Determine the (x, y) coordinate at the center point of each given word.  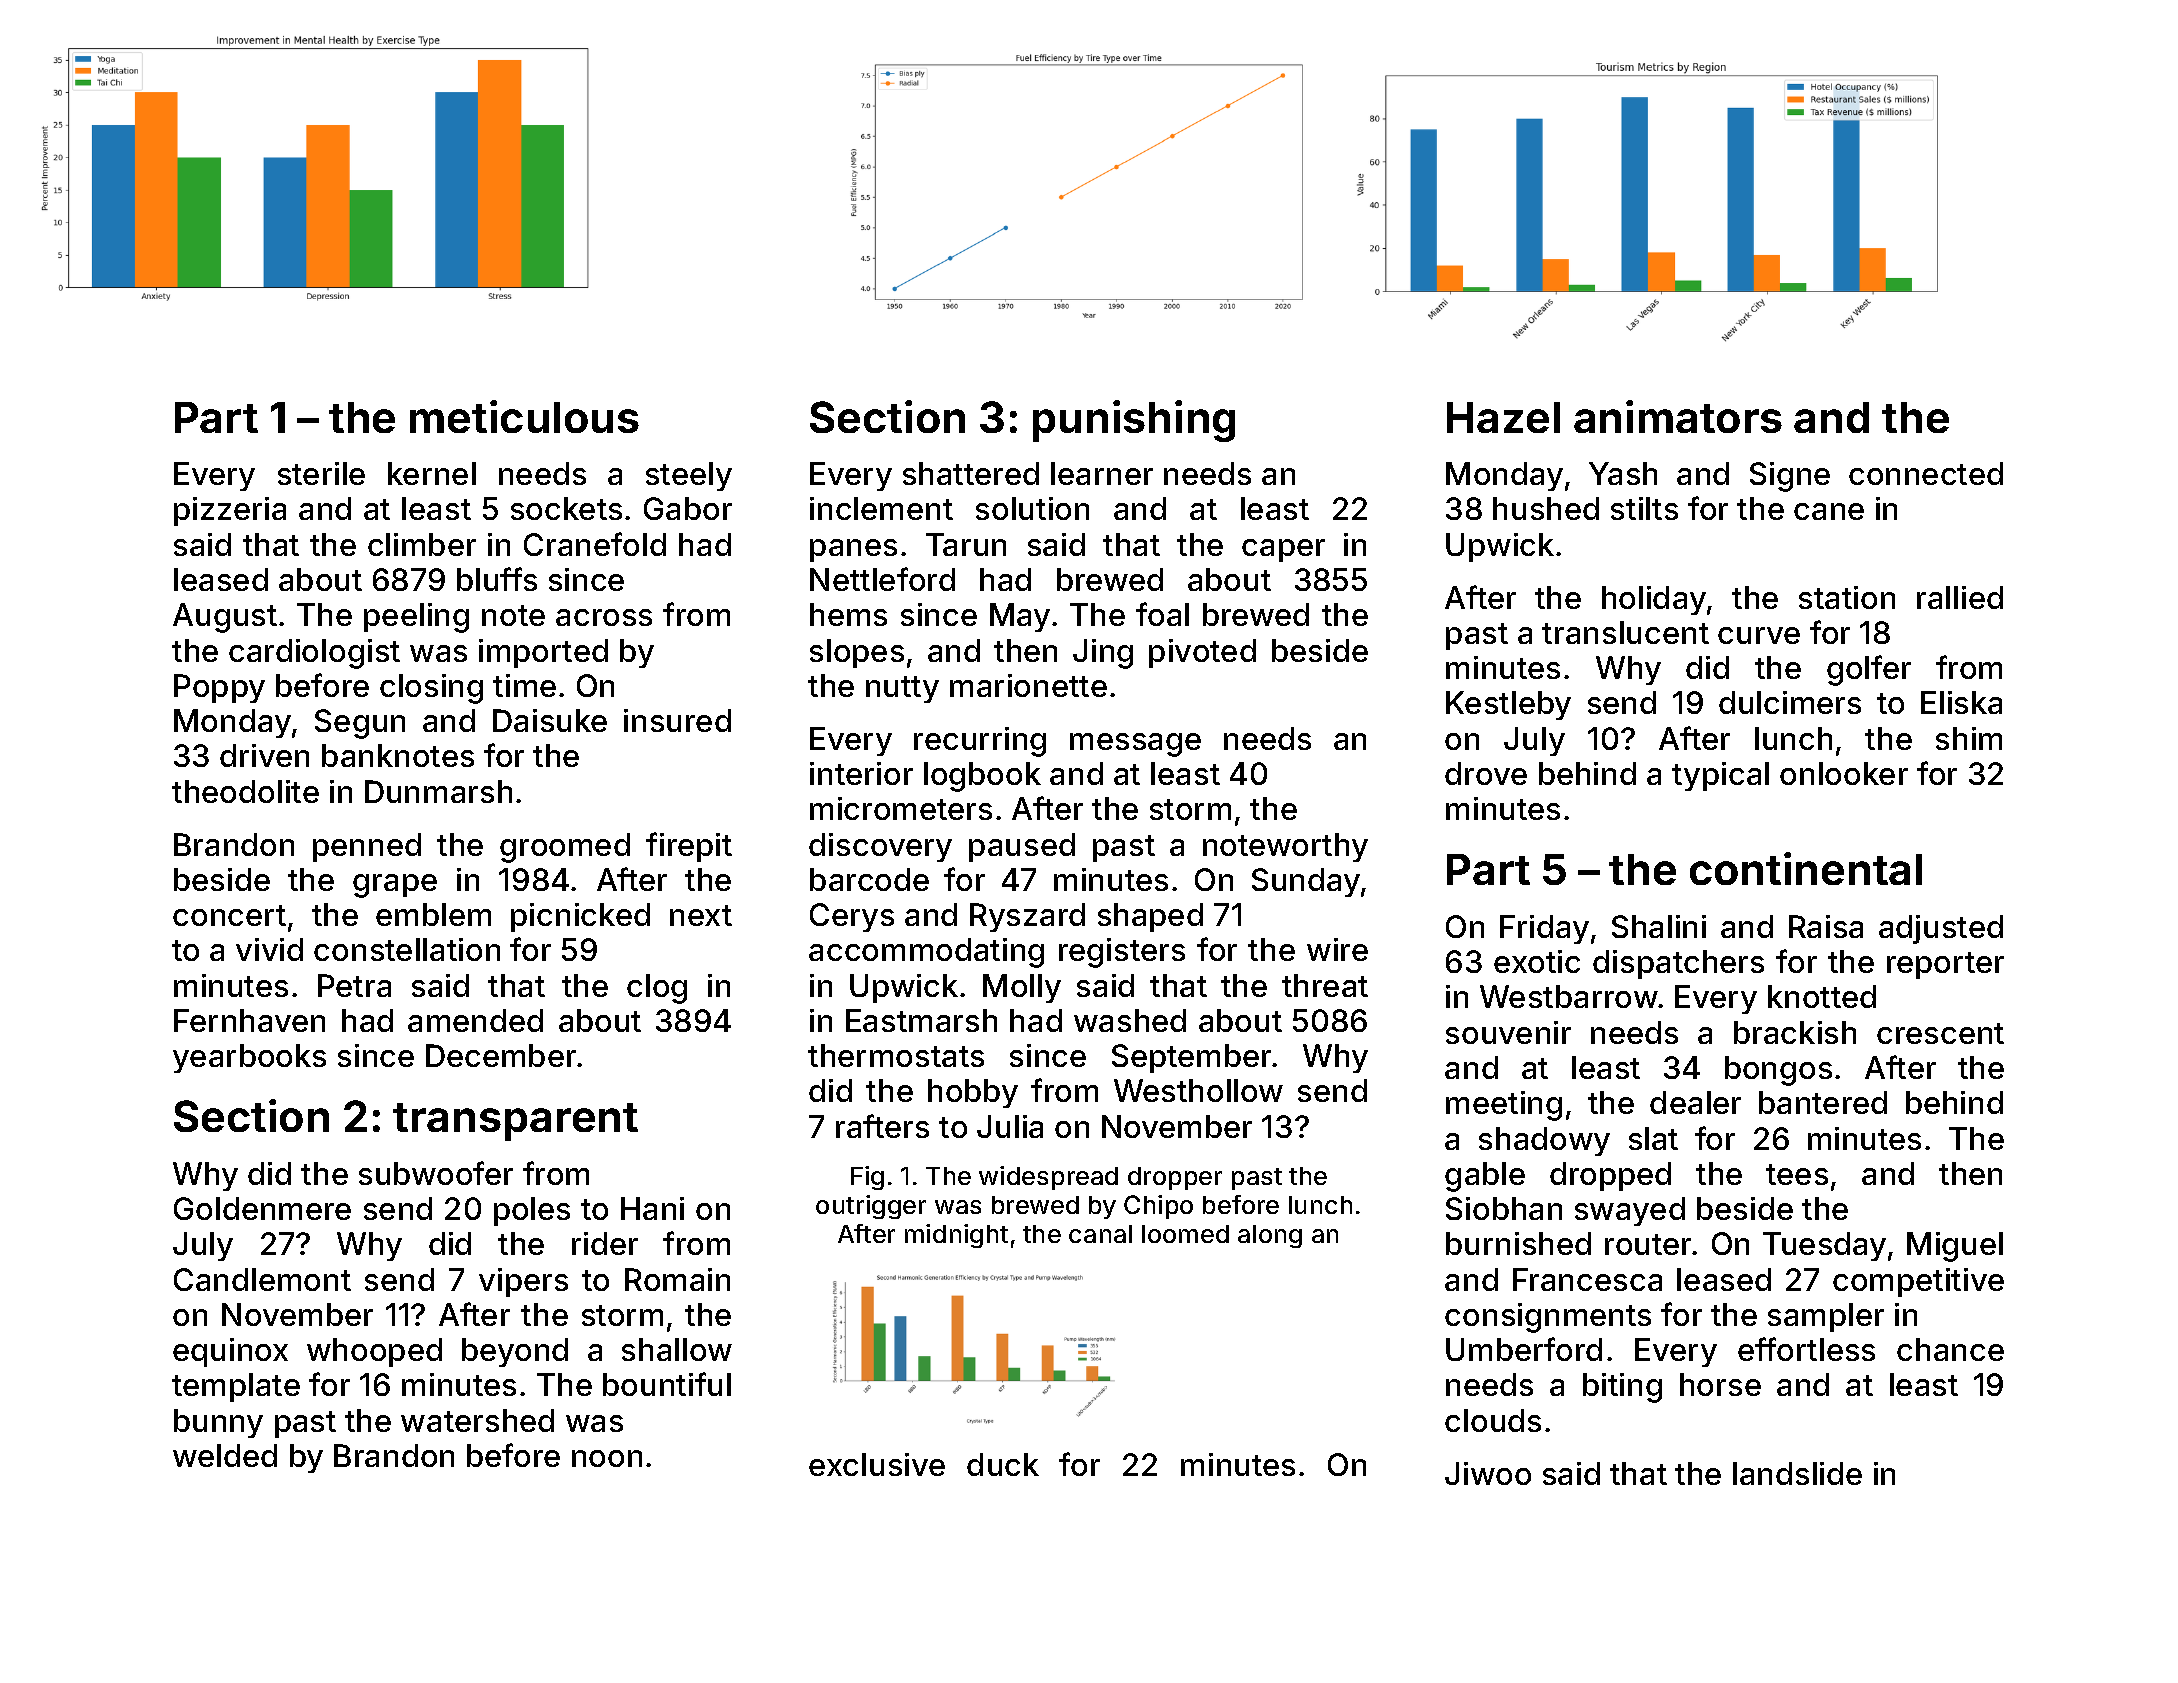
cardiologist (314, 654)
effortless (1806, 1349)
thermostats (896, 1055)
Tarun (966, 544)
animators (1678, 416)
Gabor (688, 508)
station (1847, 597)
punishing (1134, 421)
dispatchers (1678, 964)
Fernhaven (249, 1020)
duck (1003, 1464)
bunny (218, 1423)
